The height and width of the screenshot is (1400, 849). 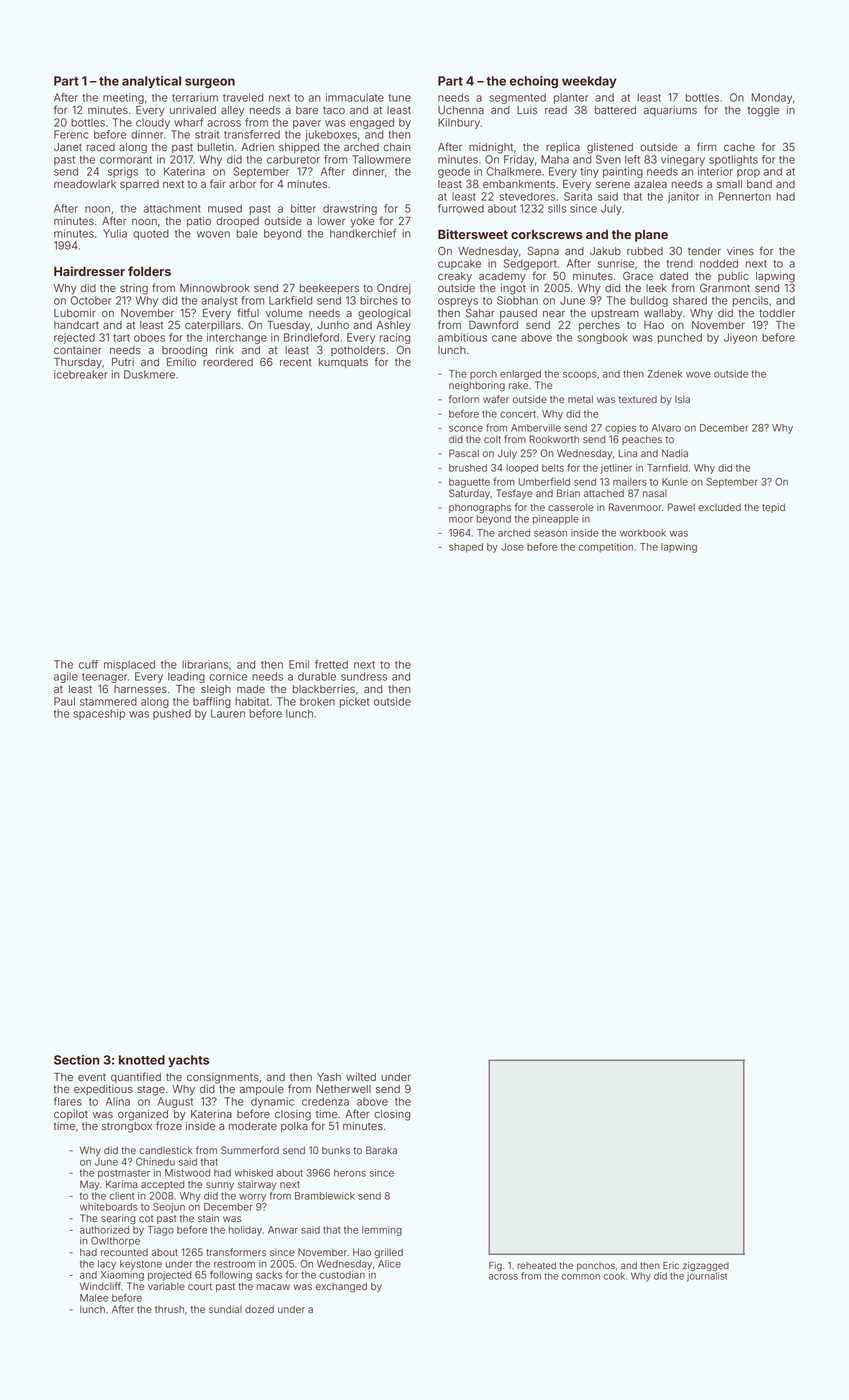 What do you see at coordinates (530, 264) in the screenshot?
I see `Sedgeport` at bounding box center [530, 264].
